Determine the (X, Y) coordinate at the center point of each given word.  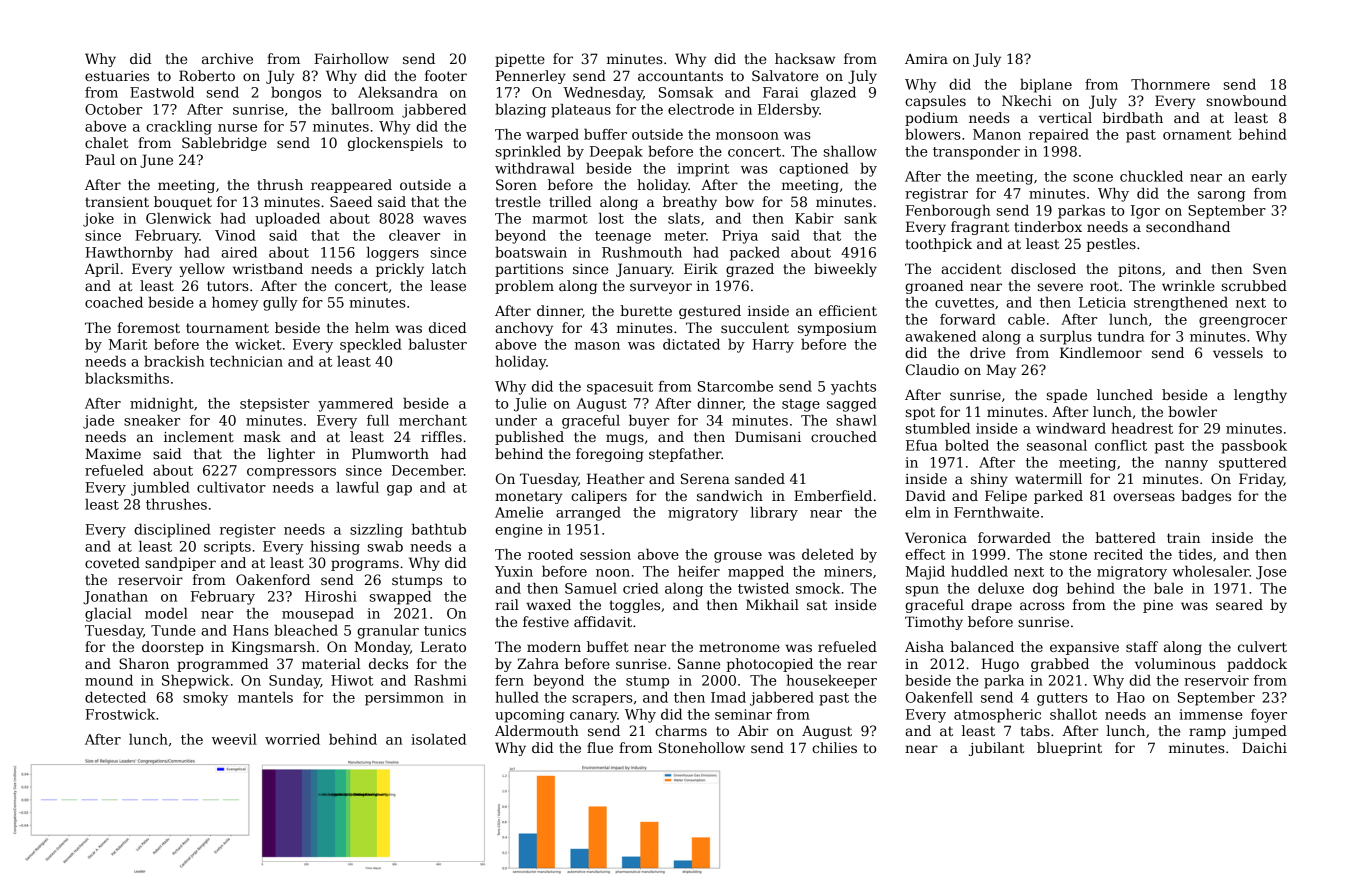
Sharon (144, 663)
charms (681, 730)
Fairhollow (351, 58)
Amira (926, 59)
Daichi (1264, 747)
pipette (520, 60)
